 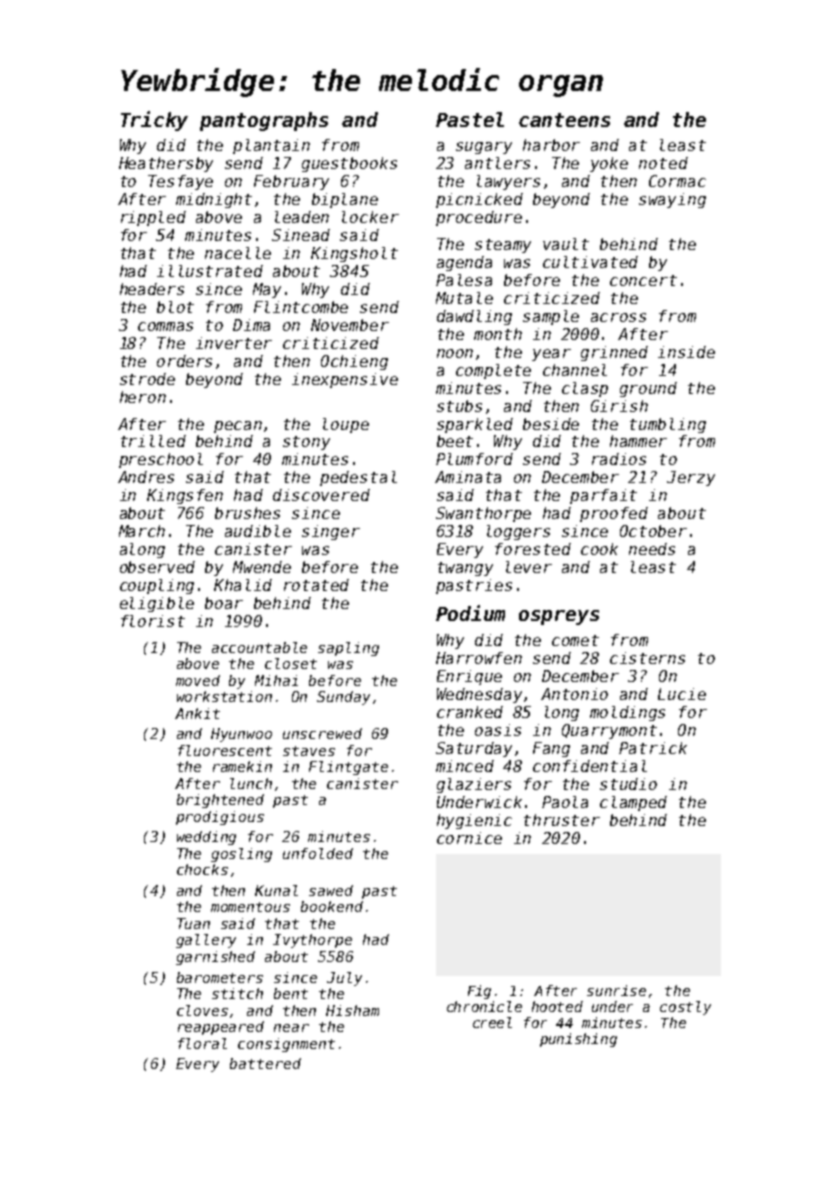 I want to click on complete, so click(x=493, y=371).
